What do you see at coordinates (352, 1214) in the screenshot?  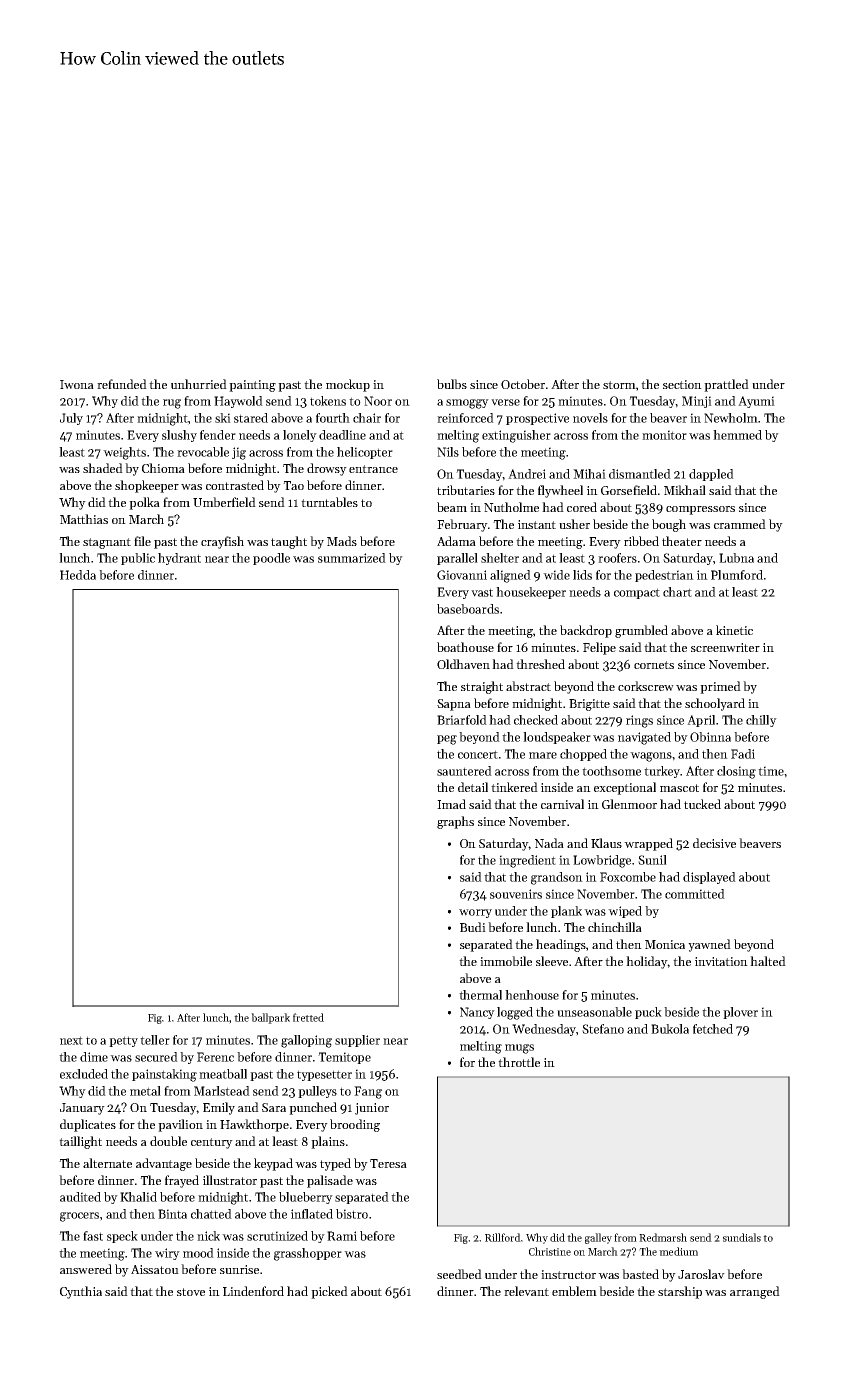 I see `bistro` at bounding box center [352, 1214].
